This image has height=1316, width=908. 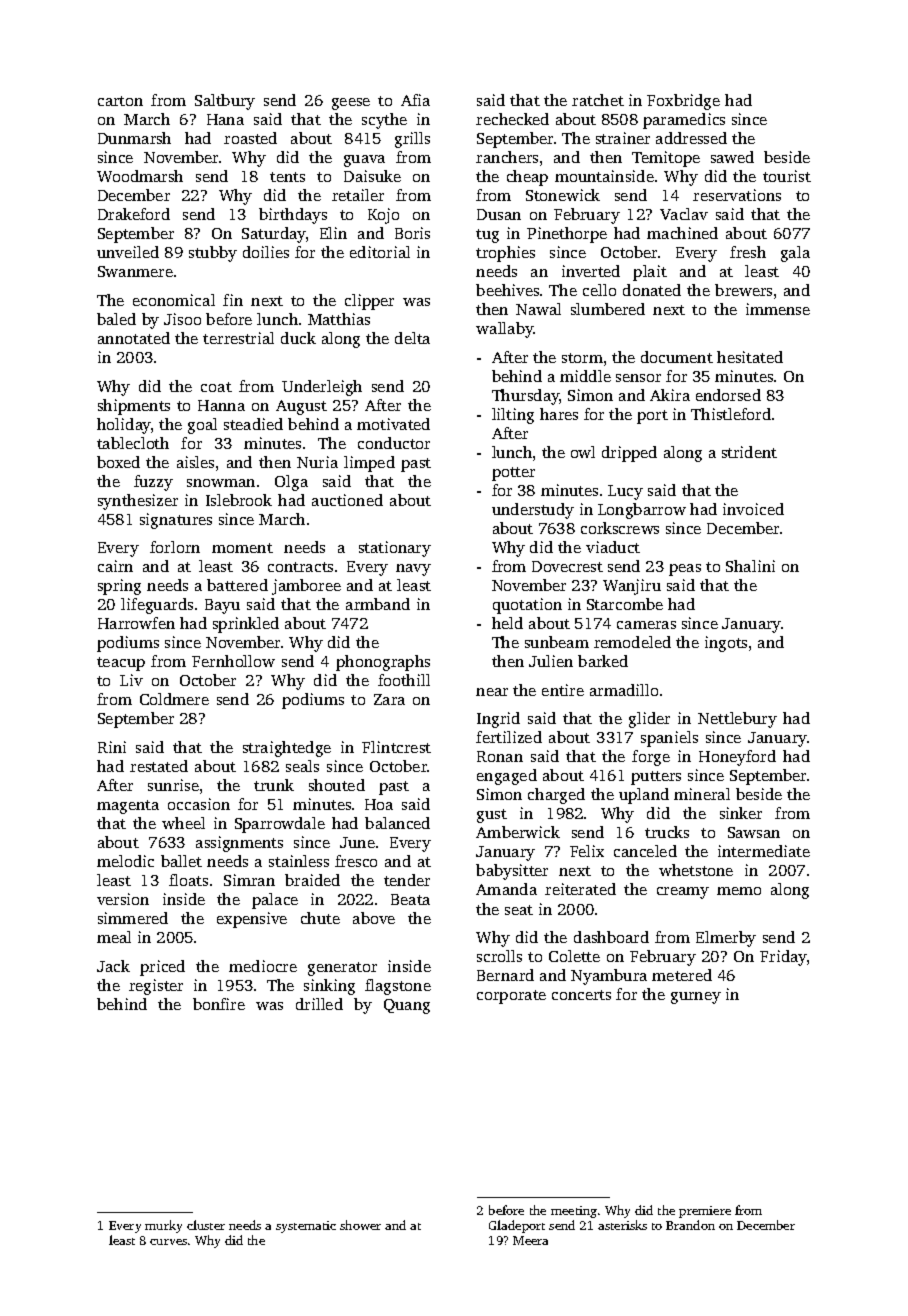 I want to click on murky, so click(x=163, y=1226).
